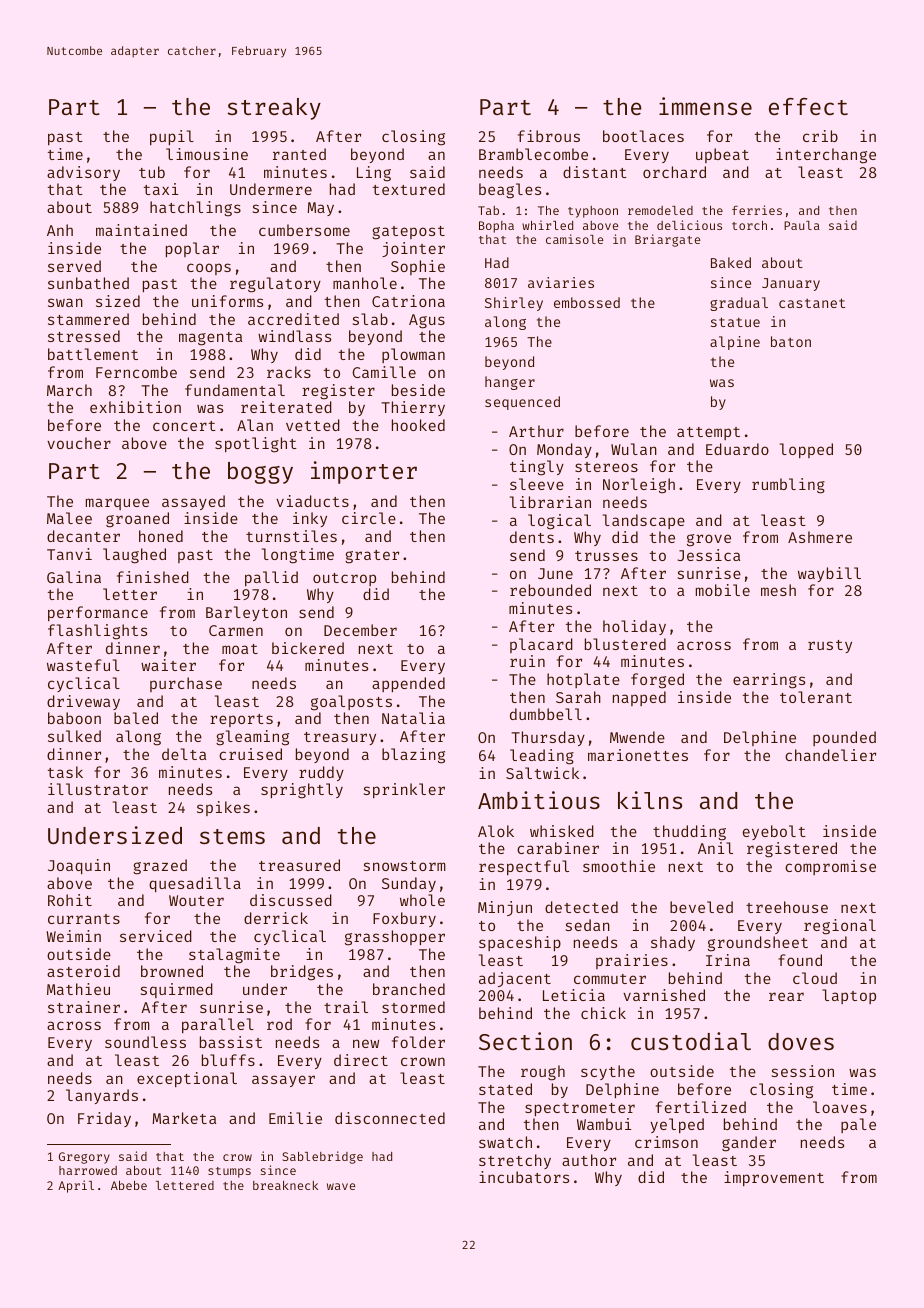 This page has height=1308, width=924. Describe the element at coordinates (129, 1185) in the page. I see `Abebe` at that location.
